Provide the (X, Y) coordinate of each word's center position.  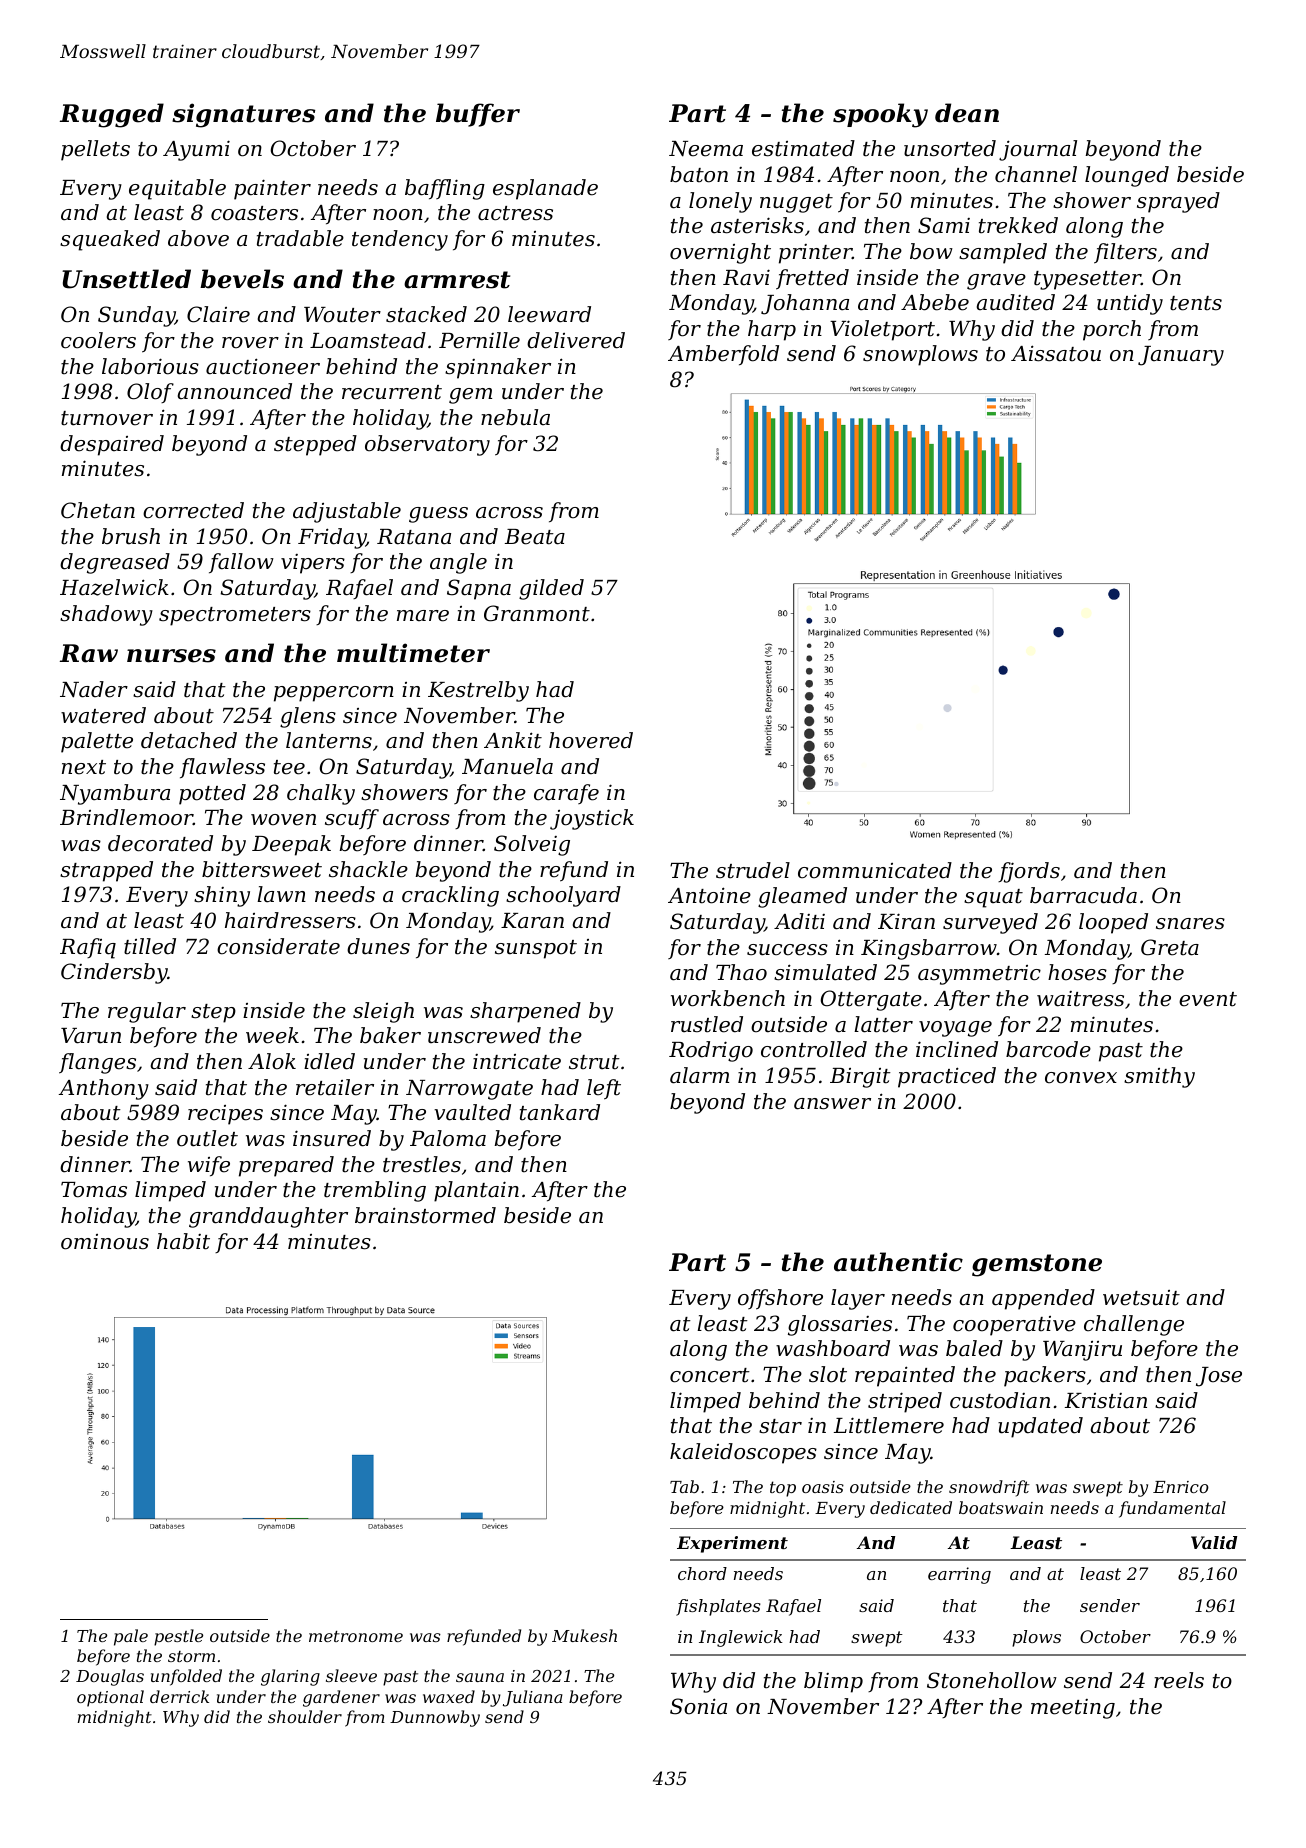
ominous (105, 1242)
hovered (591, 740)
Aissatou (1056, 353)
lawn (281, 894)
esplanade (545, 189)
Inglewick (741, 1638)
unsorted (950, 148)
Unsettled (126, 279)
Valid (1214, 1542)
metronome (356, 1636)
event (1208, 999)
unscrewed (484, 1035)
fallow (241, 563)
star (780, 1426)
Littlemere (889, 1425)
